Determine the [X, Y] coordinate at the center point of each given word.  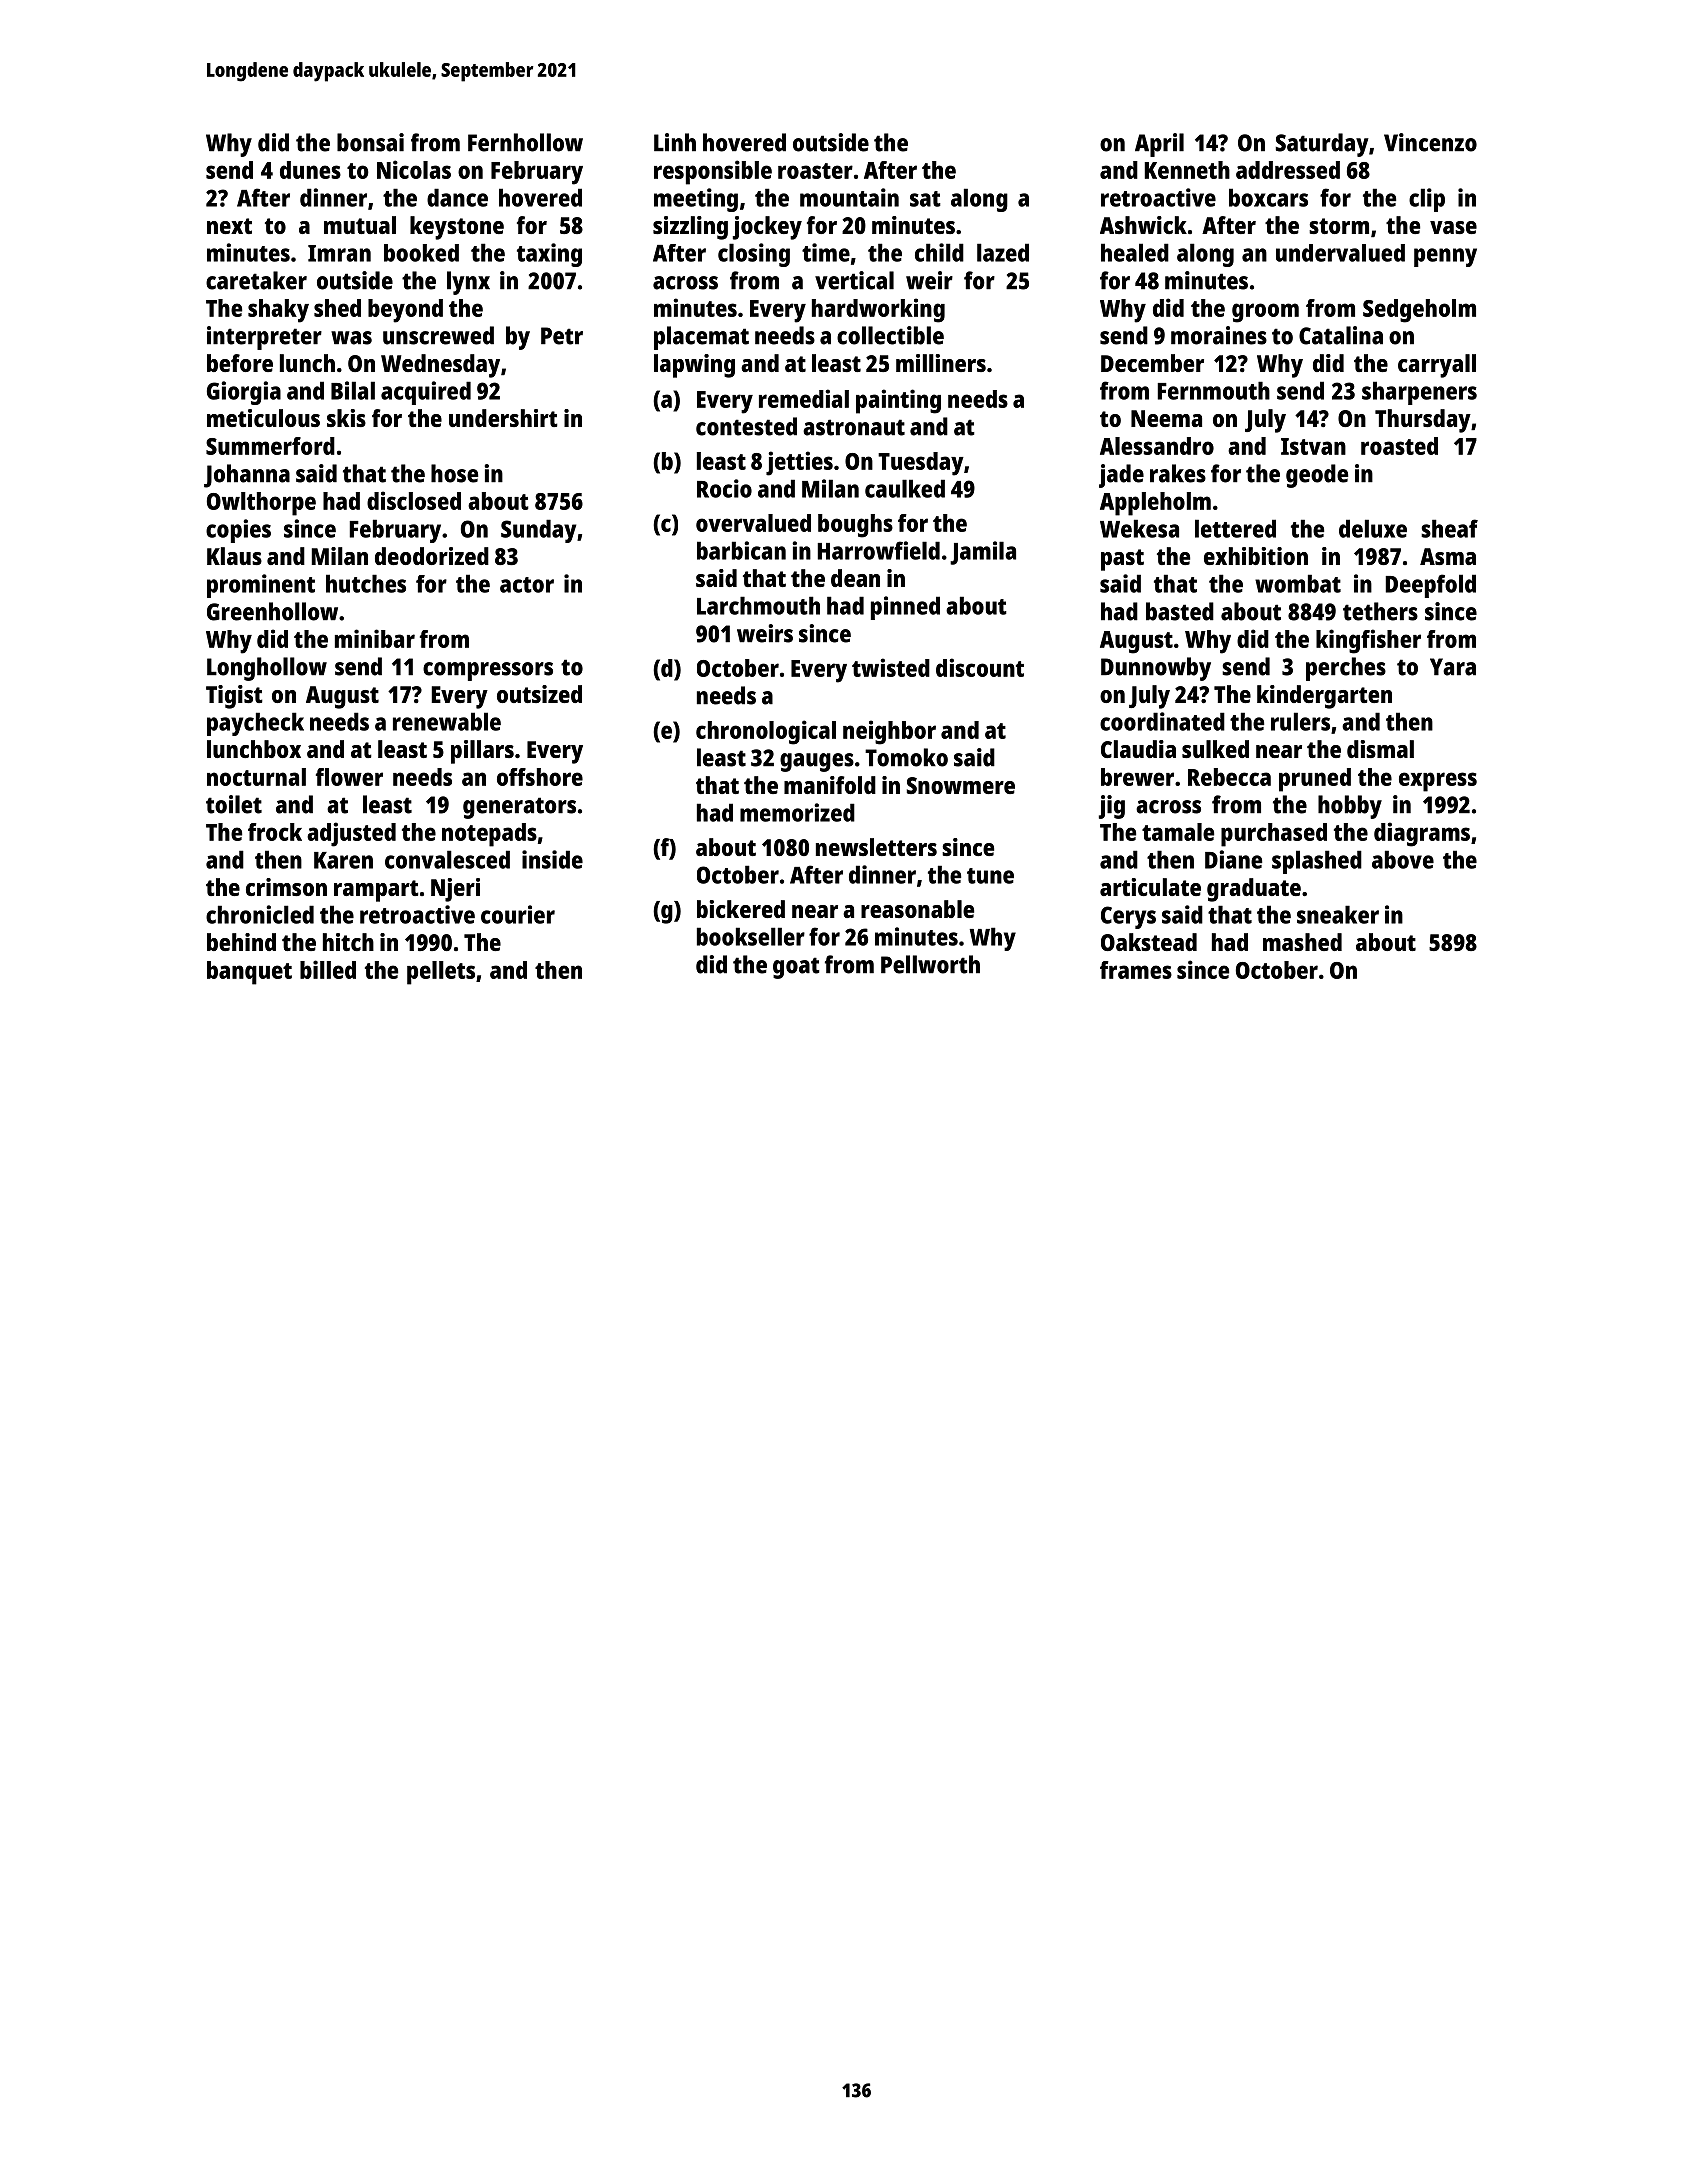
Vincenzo [1430, 142]
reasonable [917, 909]
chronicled [260, 914]
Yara [1453, 667]
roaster [815, 171]
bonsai [370, 142]
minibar [375, 638]
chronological [766, 732]
